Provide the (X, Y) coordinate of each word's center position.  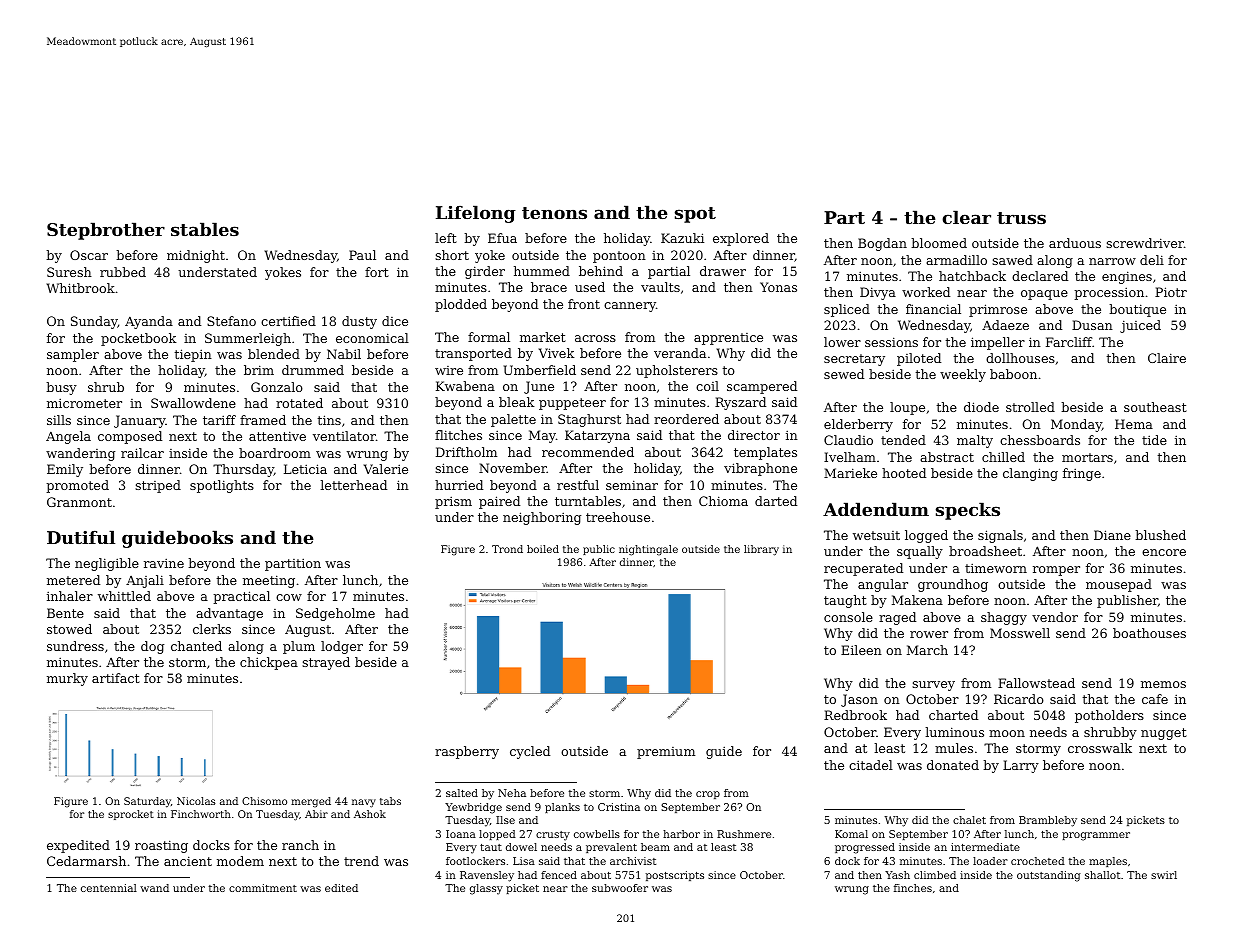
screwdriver (1145, 243)
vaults (660, 287)
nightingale (648, 550)
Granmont (79, 502)
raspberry (467, 752)
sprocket (131, 815)
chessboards (1040, 440)
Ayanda (149, 322)
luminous (954, 732)
